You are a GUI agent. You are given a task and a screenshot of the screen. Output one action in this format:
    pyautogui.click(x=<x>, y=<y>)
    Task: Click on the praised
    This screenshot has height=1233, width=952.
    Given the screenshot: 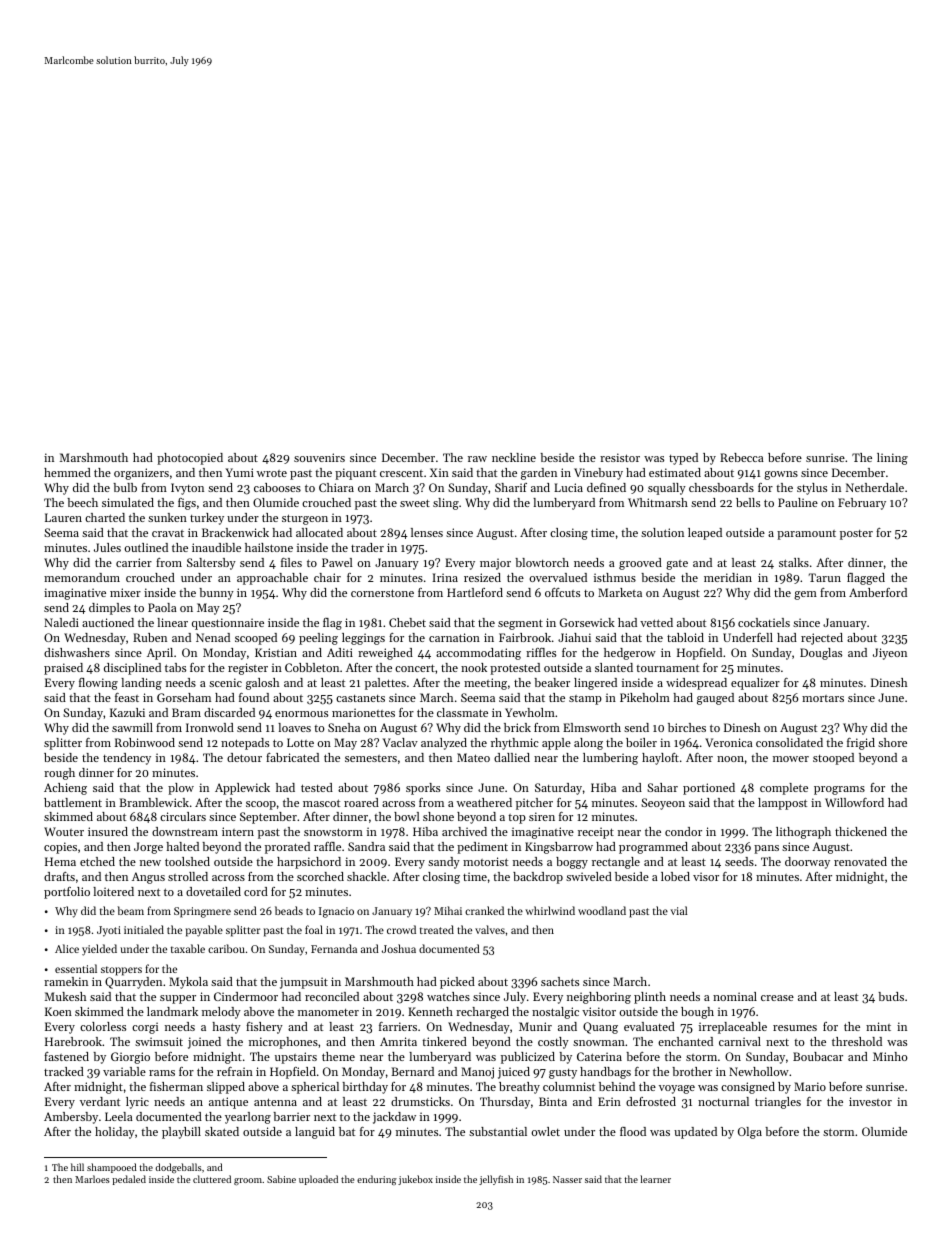 What is the action you would take?
    pyautogui.click(x=63, y=669)
